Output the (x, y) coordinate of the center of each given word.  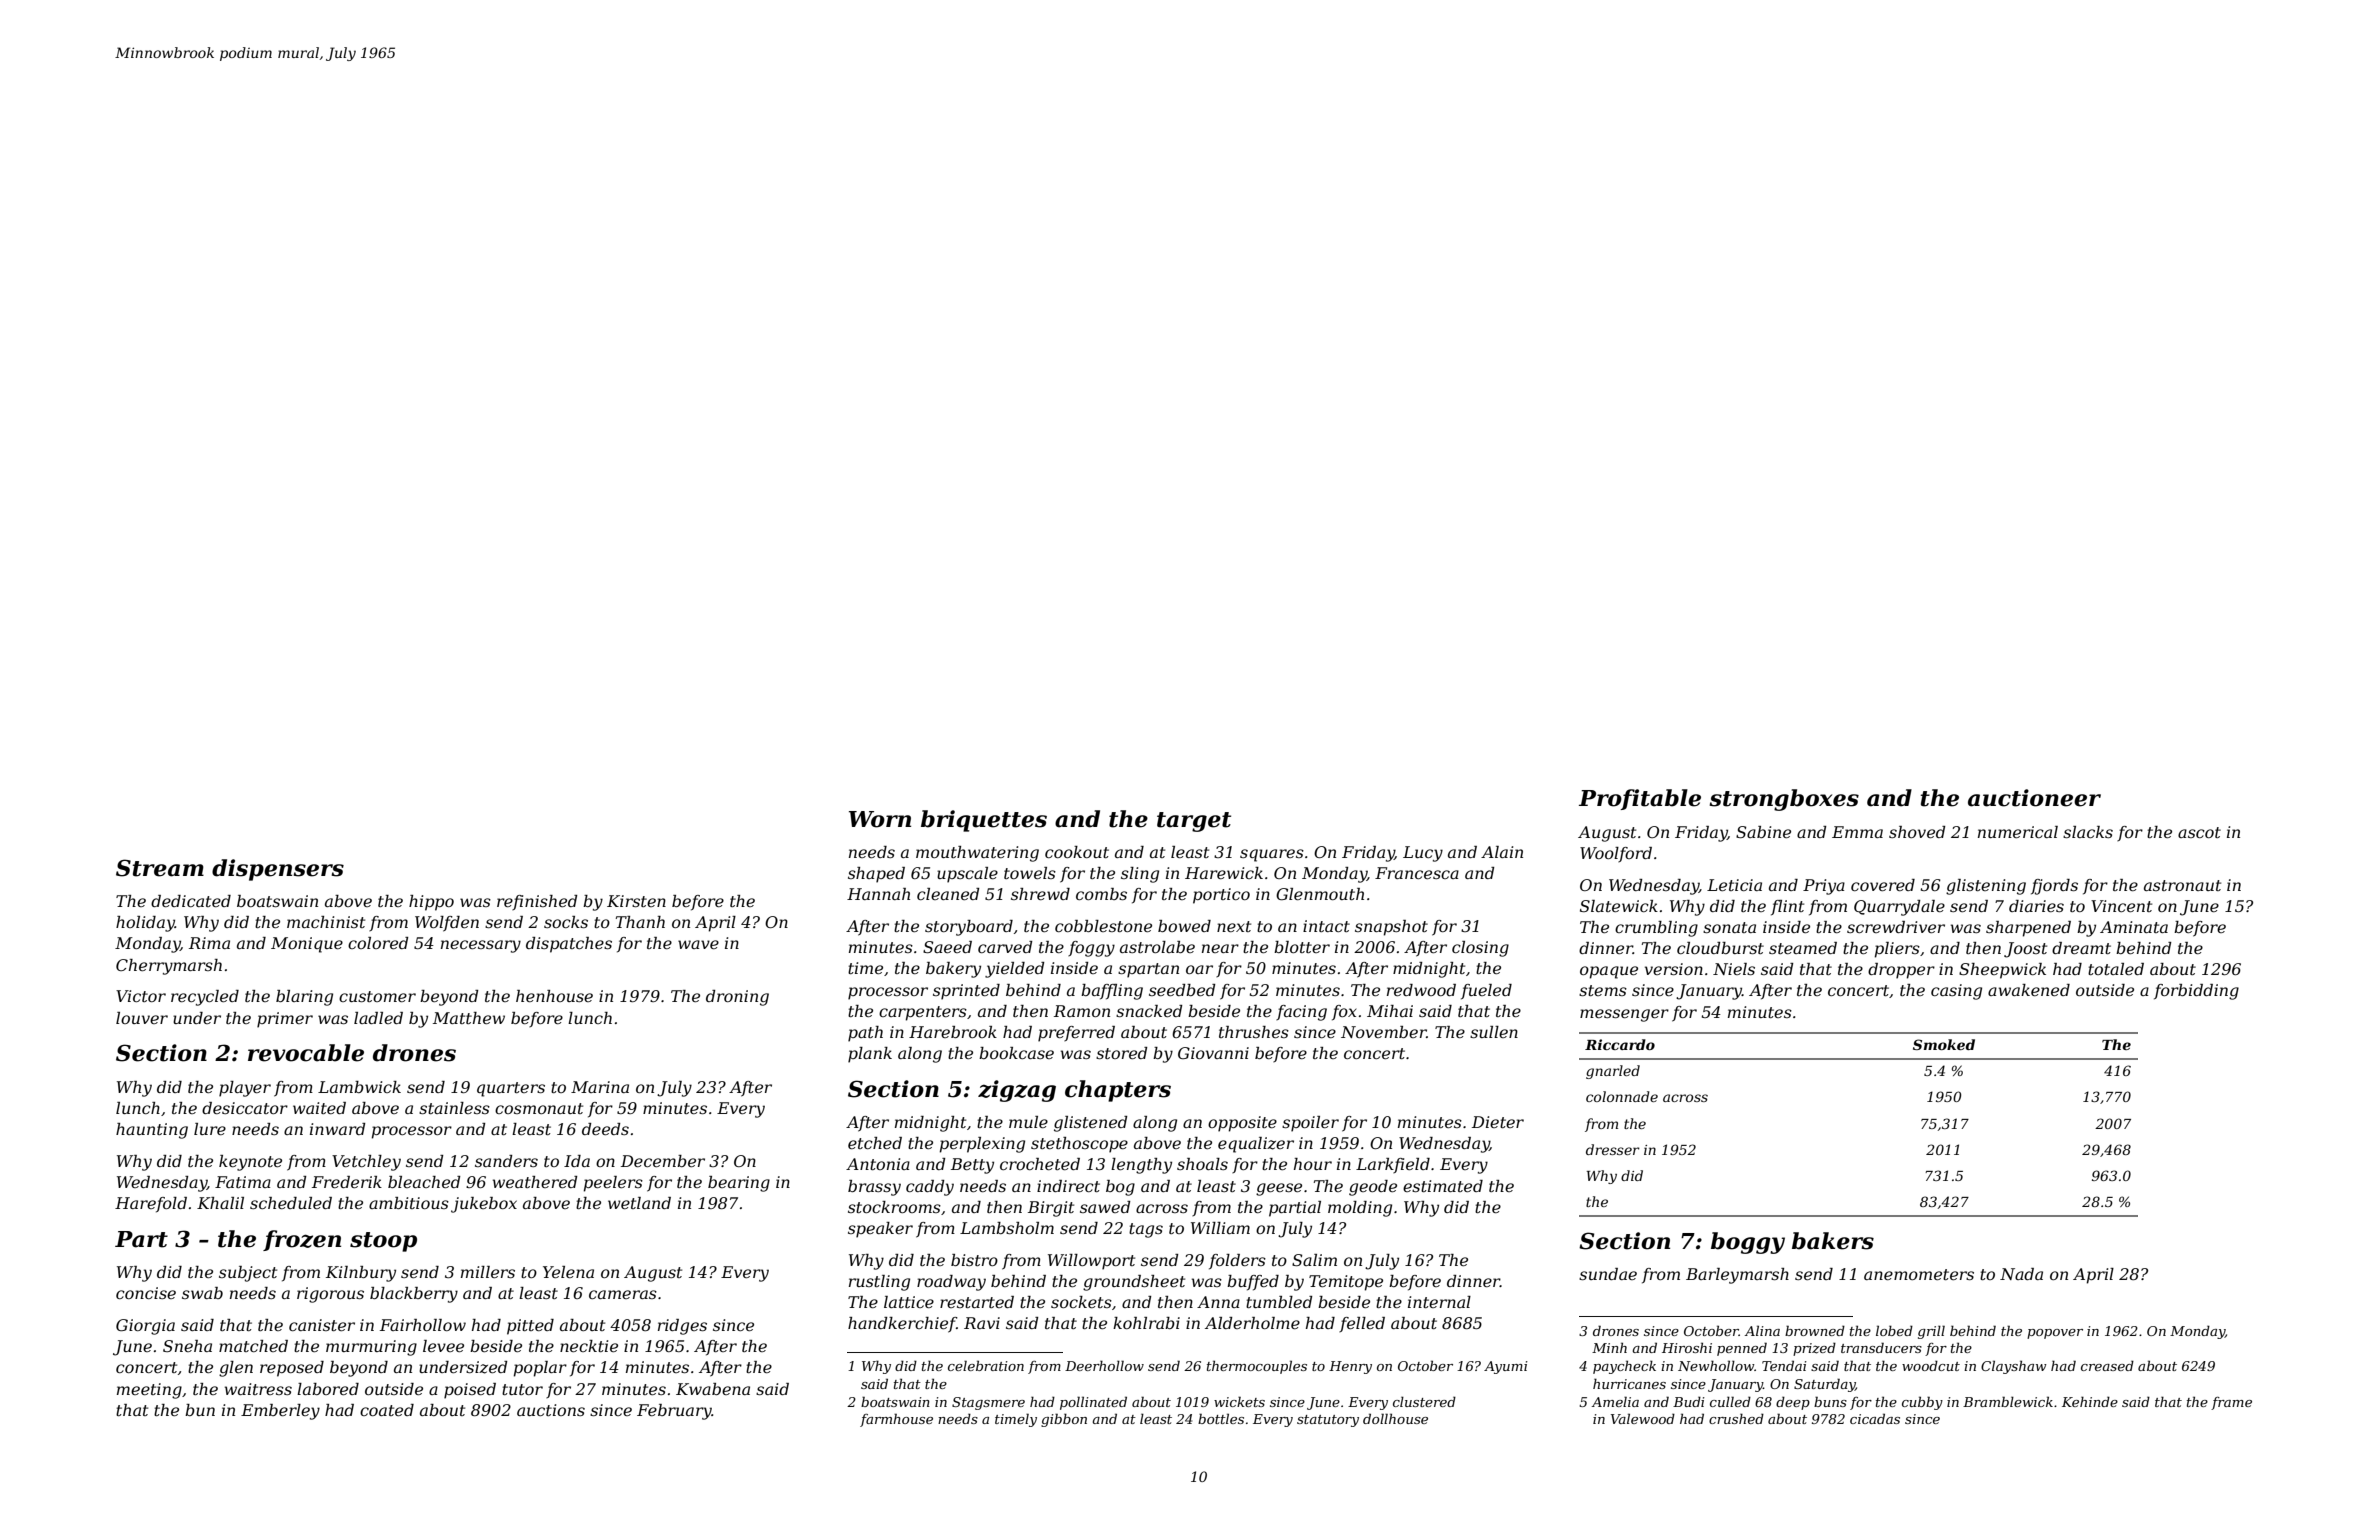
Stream (160, 868)
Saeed (947, 947)
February (674, 1412)
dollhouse (1395, 1418)
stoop (383, 1242)
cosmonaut (539, 1108)
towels (1030, 873)
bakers (1833, 1241)
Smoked (1944, 1044)
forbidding (2196, 992)
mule (1028, 1122)
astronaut (2182, 885)
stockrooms (894, 1207)
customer (377, 996)
